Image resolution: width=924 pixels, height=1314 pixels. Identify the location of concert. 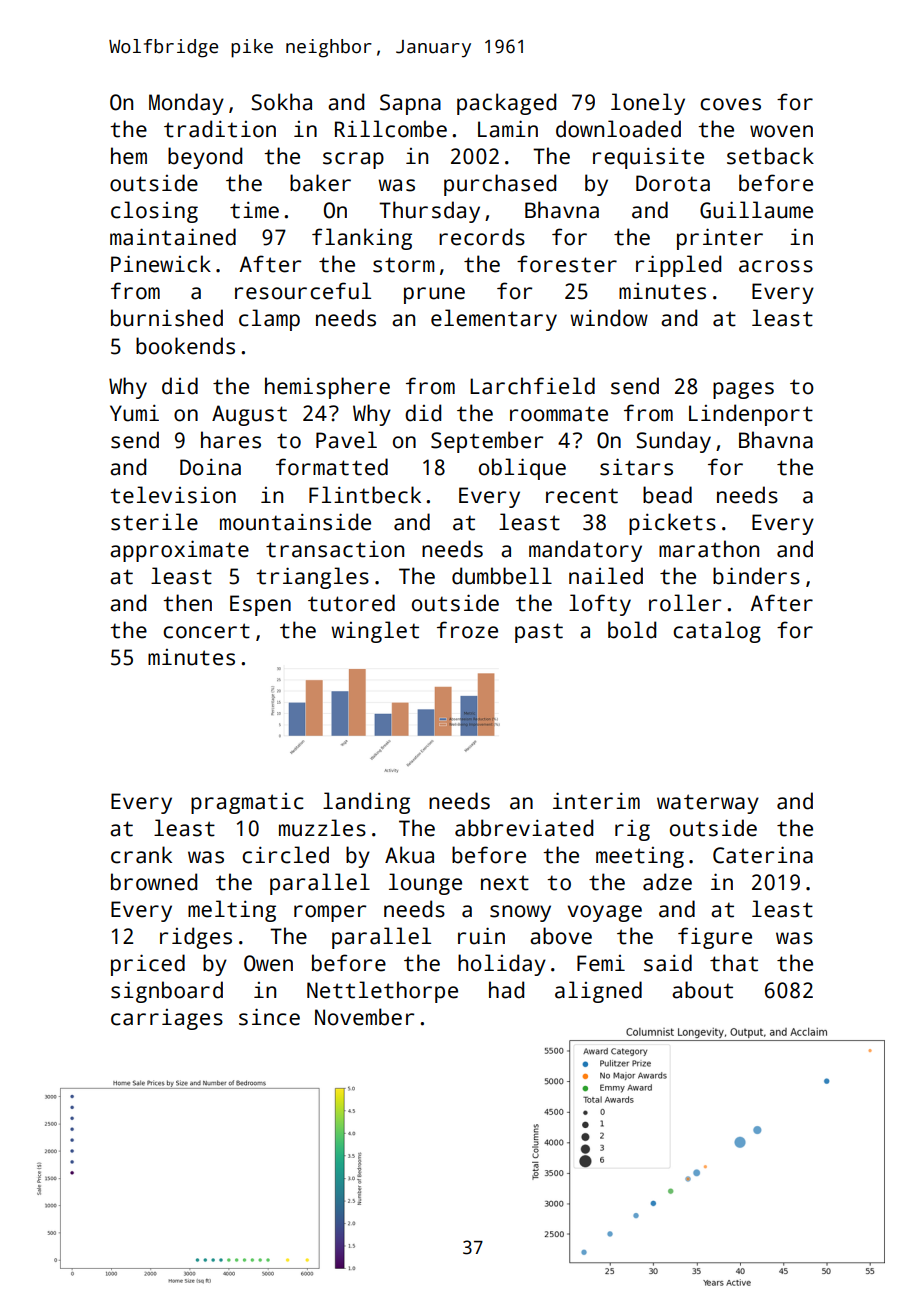
(206, 631).
